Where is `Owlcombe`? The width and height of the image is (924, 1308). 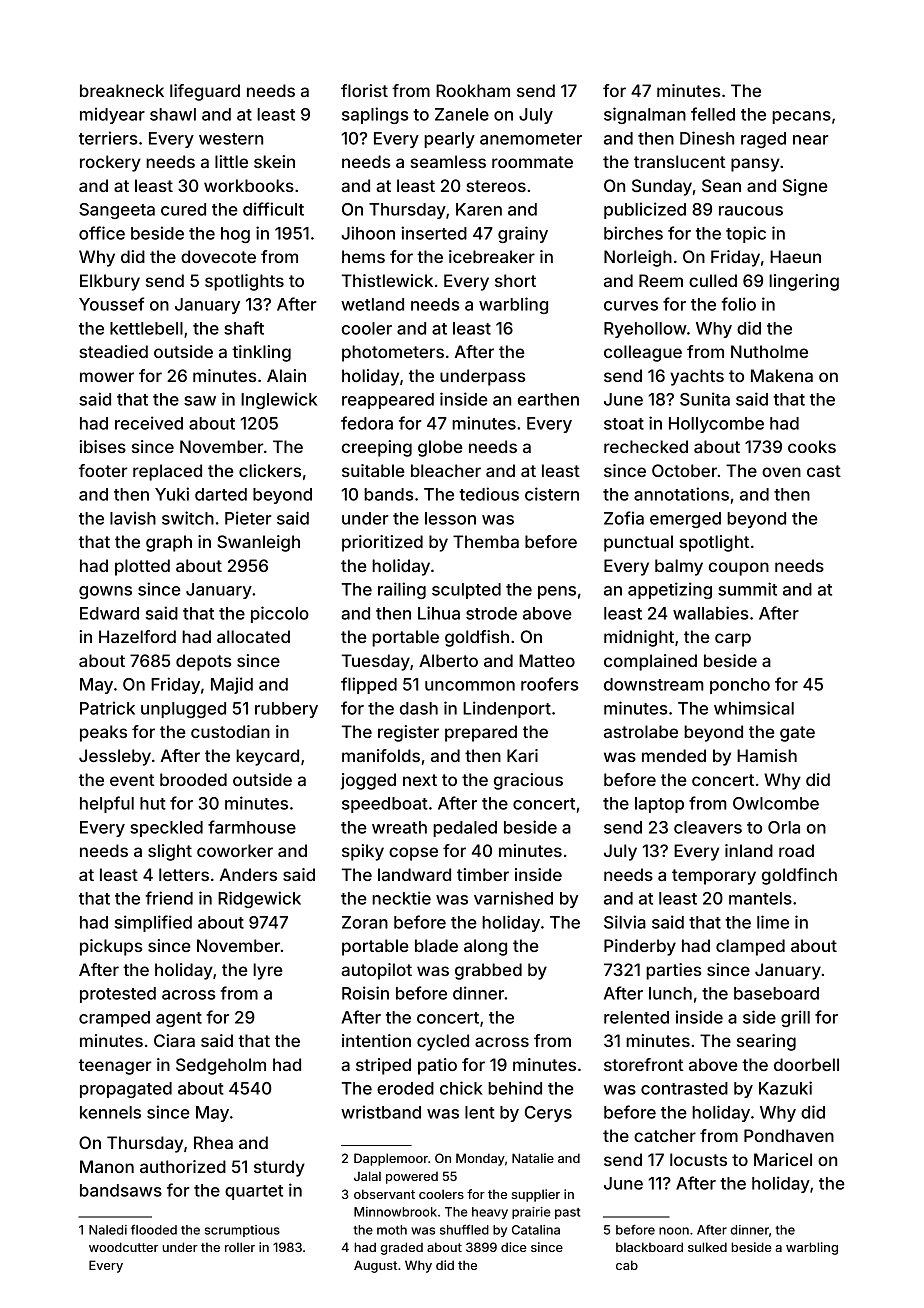
Owlcombe is located at coordinates (776, 803).
